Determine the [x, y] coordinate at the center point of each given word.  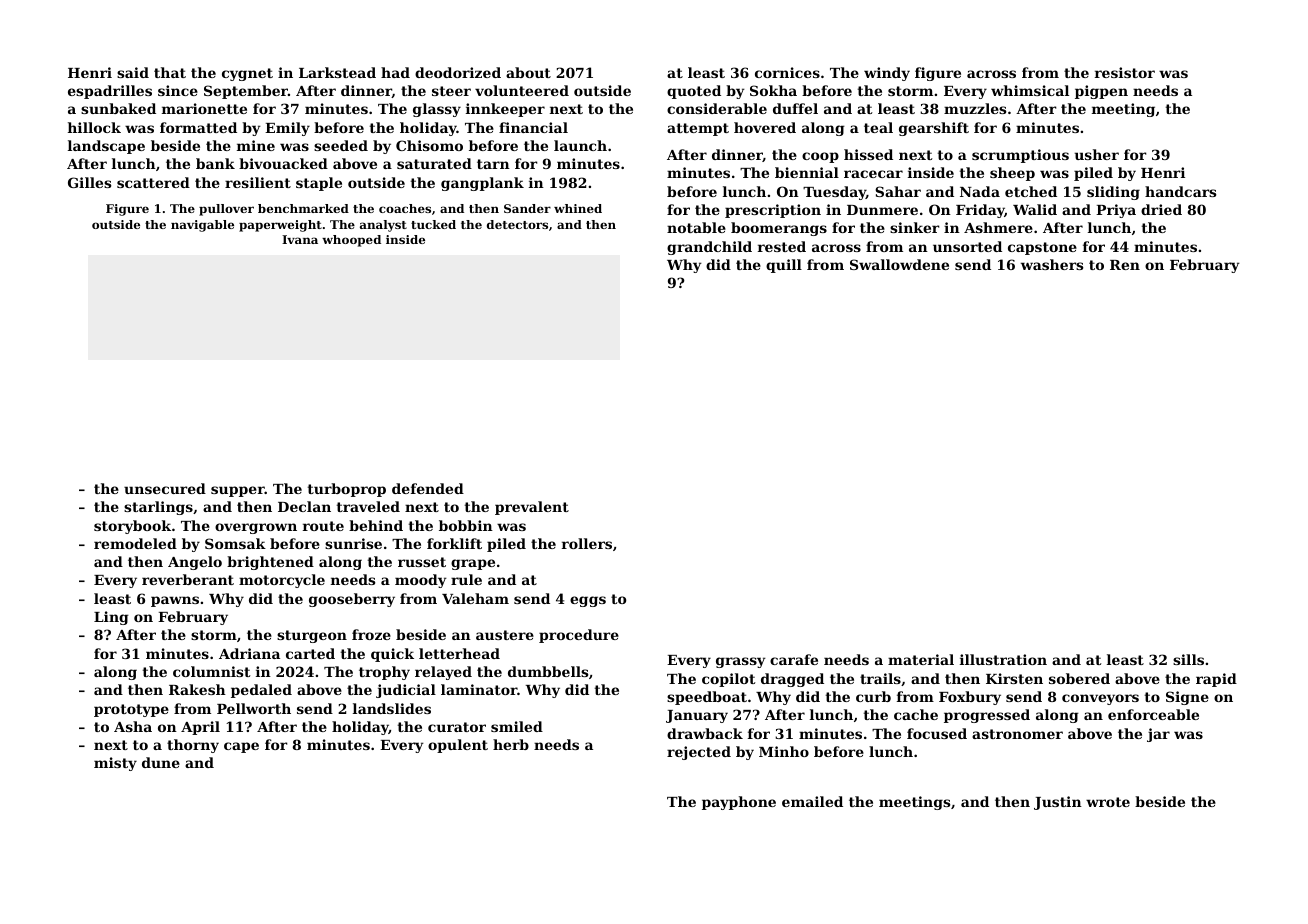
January [697, 716]
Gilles [89, 182]
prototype [131, 710]
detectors [517, 224]
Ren [1125, 265]
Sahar [898, 191]
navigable [202, 226]
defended [428, 488]
